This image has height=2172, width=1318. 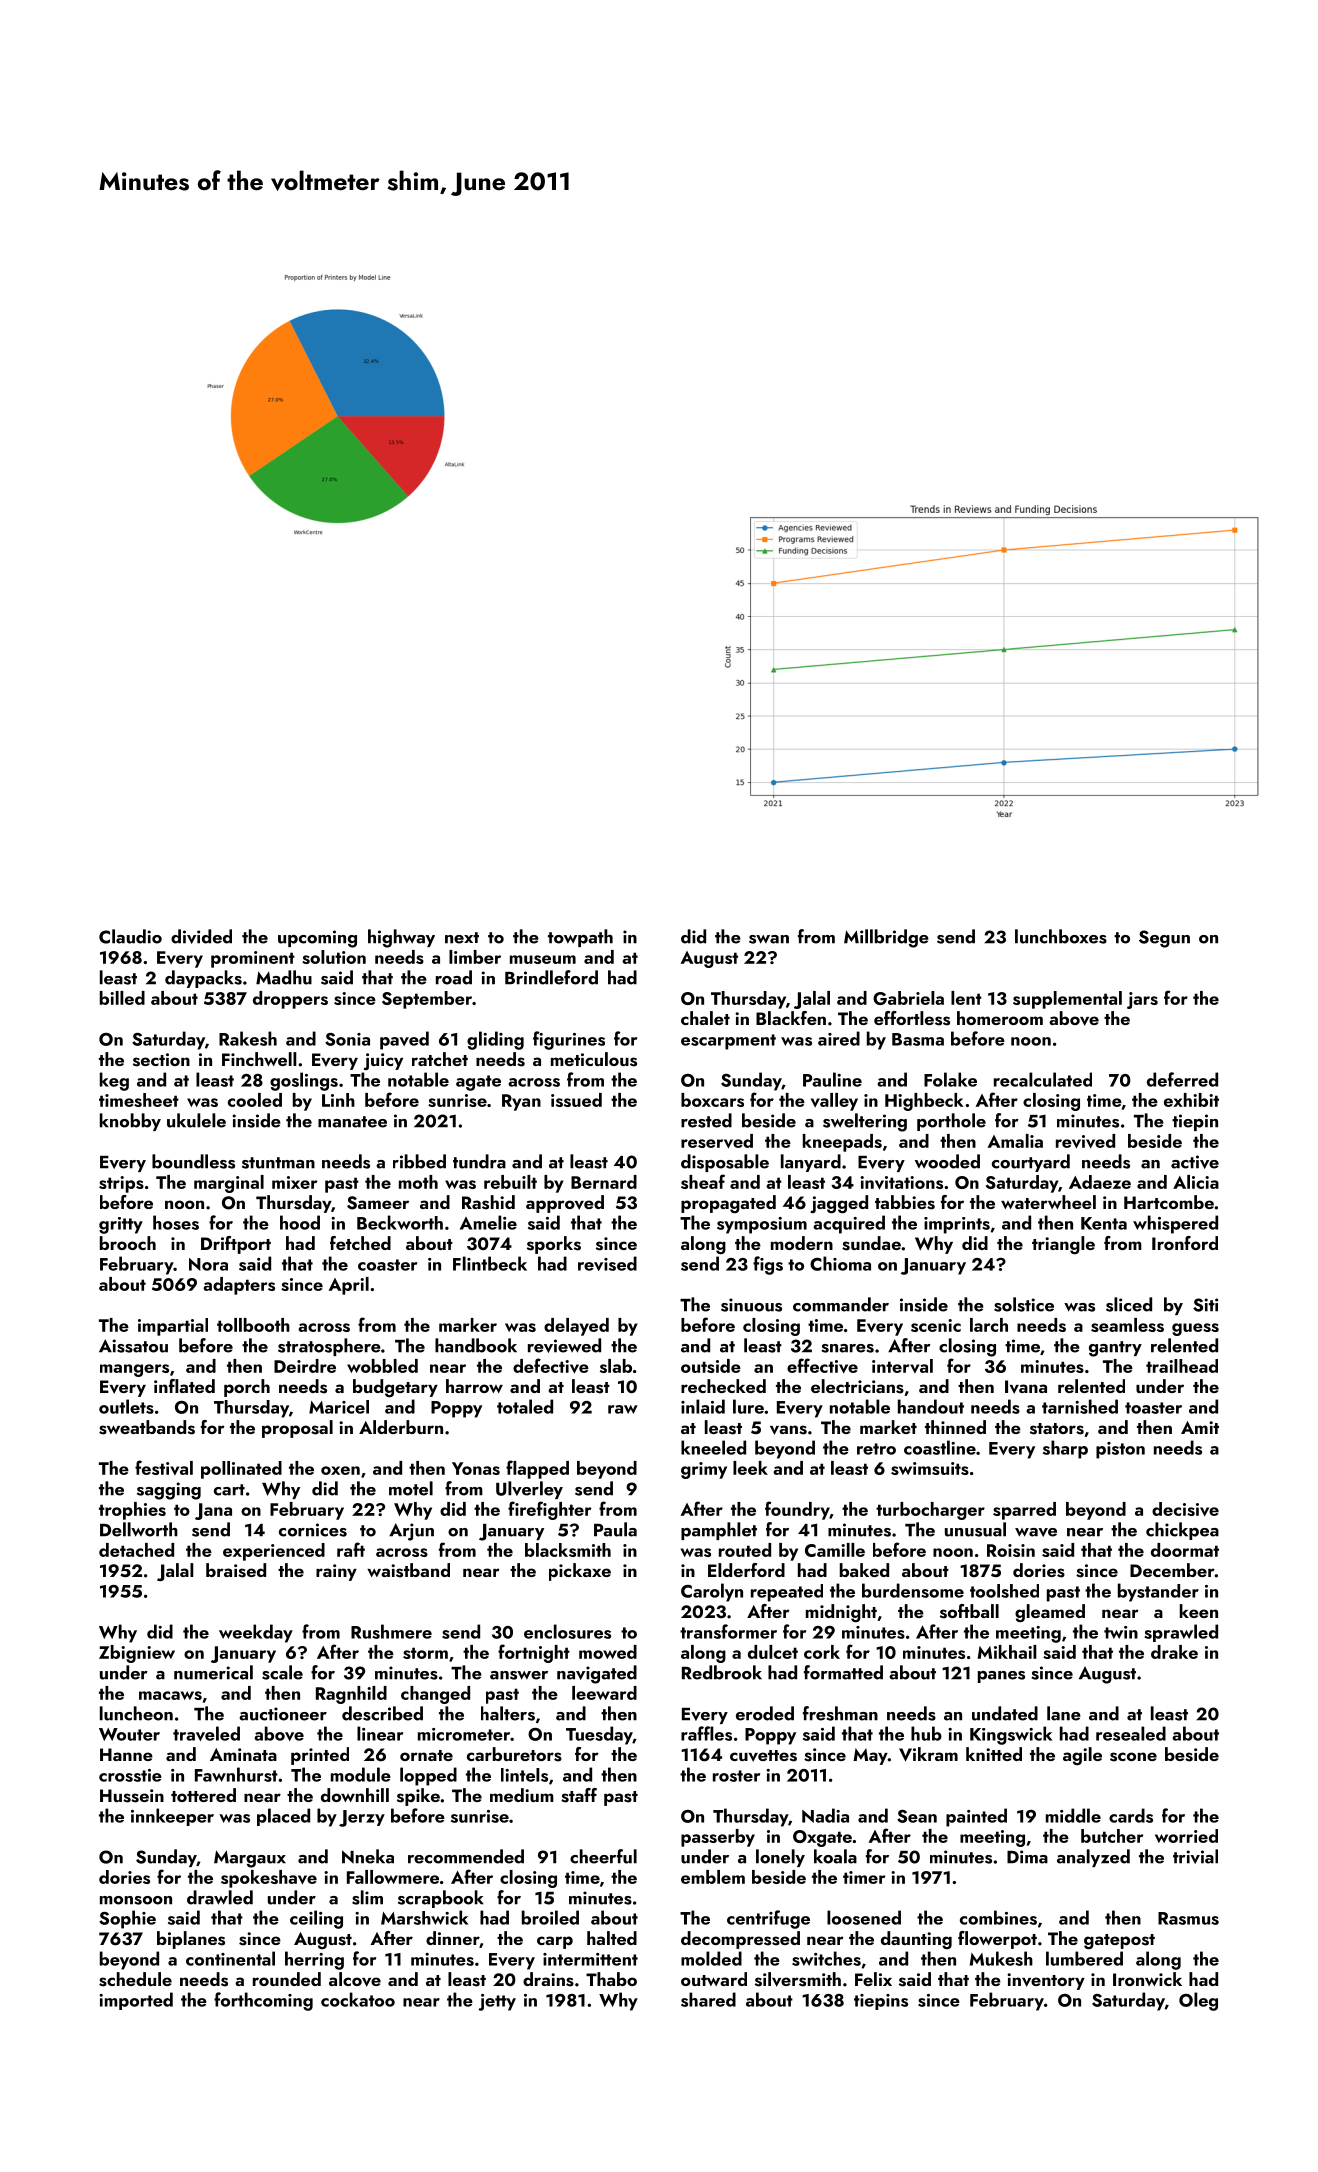 What do you see at coordinates (1048, 1202) in the image?
I see `waterwheel` at bounding box center [1048, 1202].
